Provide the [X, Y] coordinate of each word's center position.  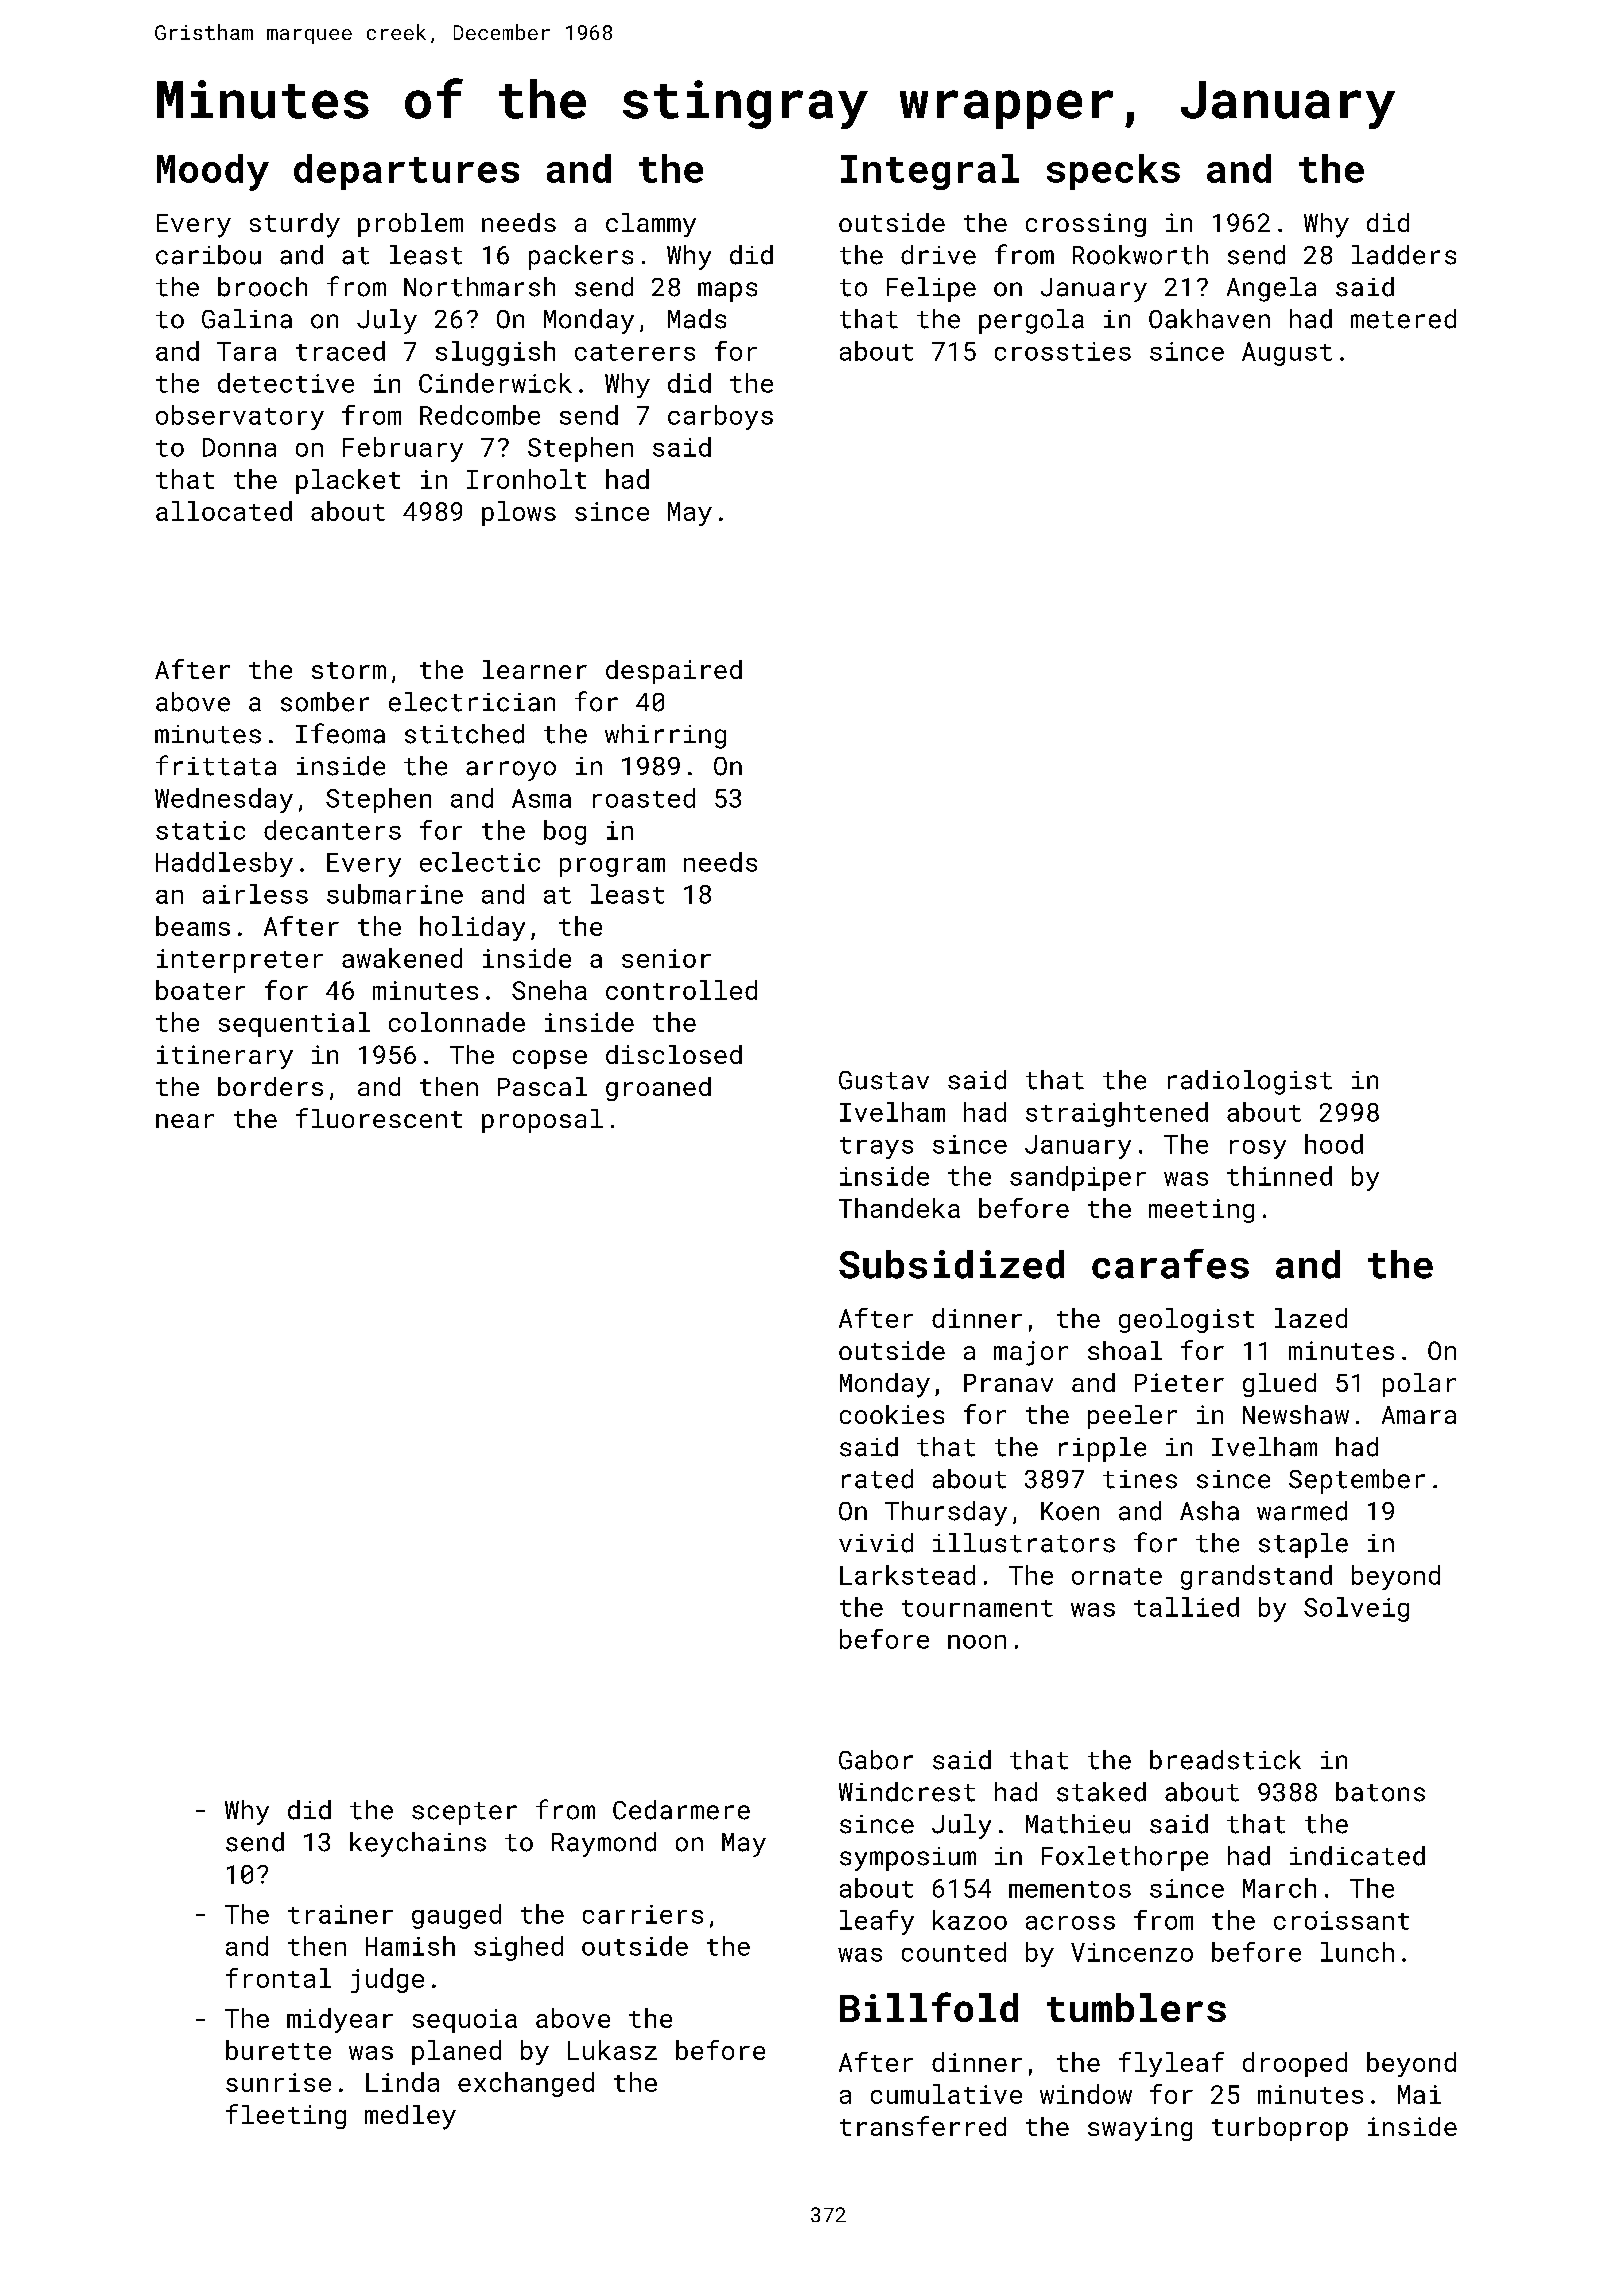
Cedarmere [681, 1810]
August [1287, 354]
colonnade [457, 1022]
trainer [340, 1914]
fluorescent [379, 1118]
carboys [720, 417]
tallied [1186, 1607]
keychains [418, 1844]
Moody [213, 172]
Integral [930, 172]
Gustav [884, 1080]
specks [1113, 172]
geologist [1186, 1320]
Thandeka [899, 1208]
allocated [224, 511]
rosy [1258, 1149]
